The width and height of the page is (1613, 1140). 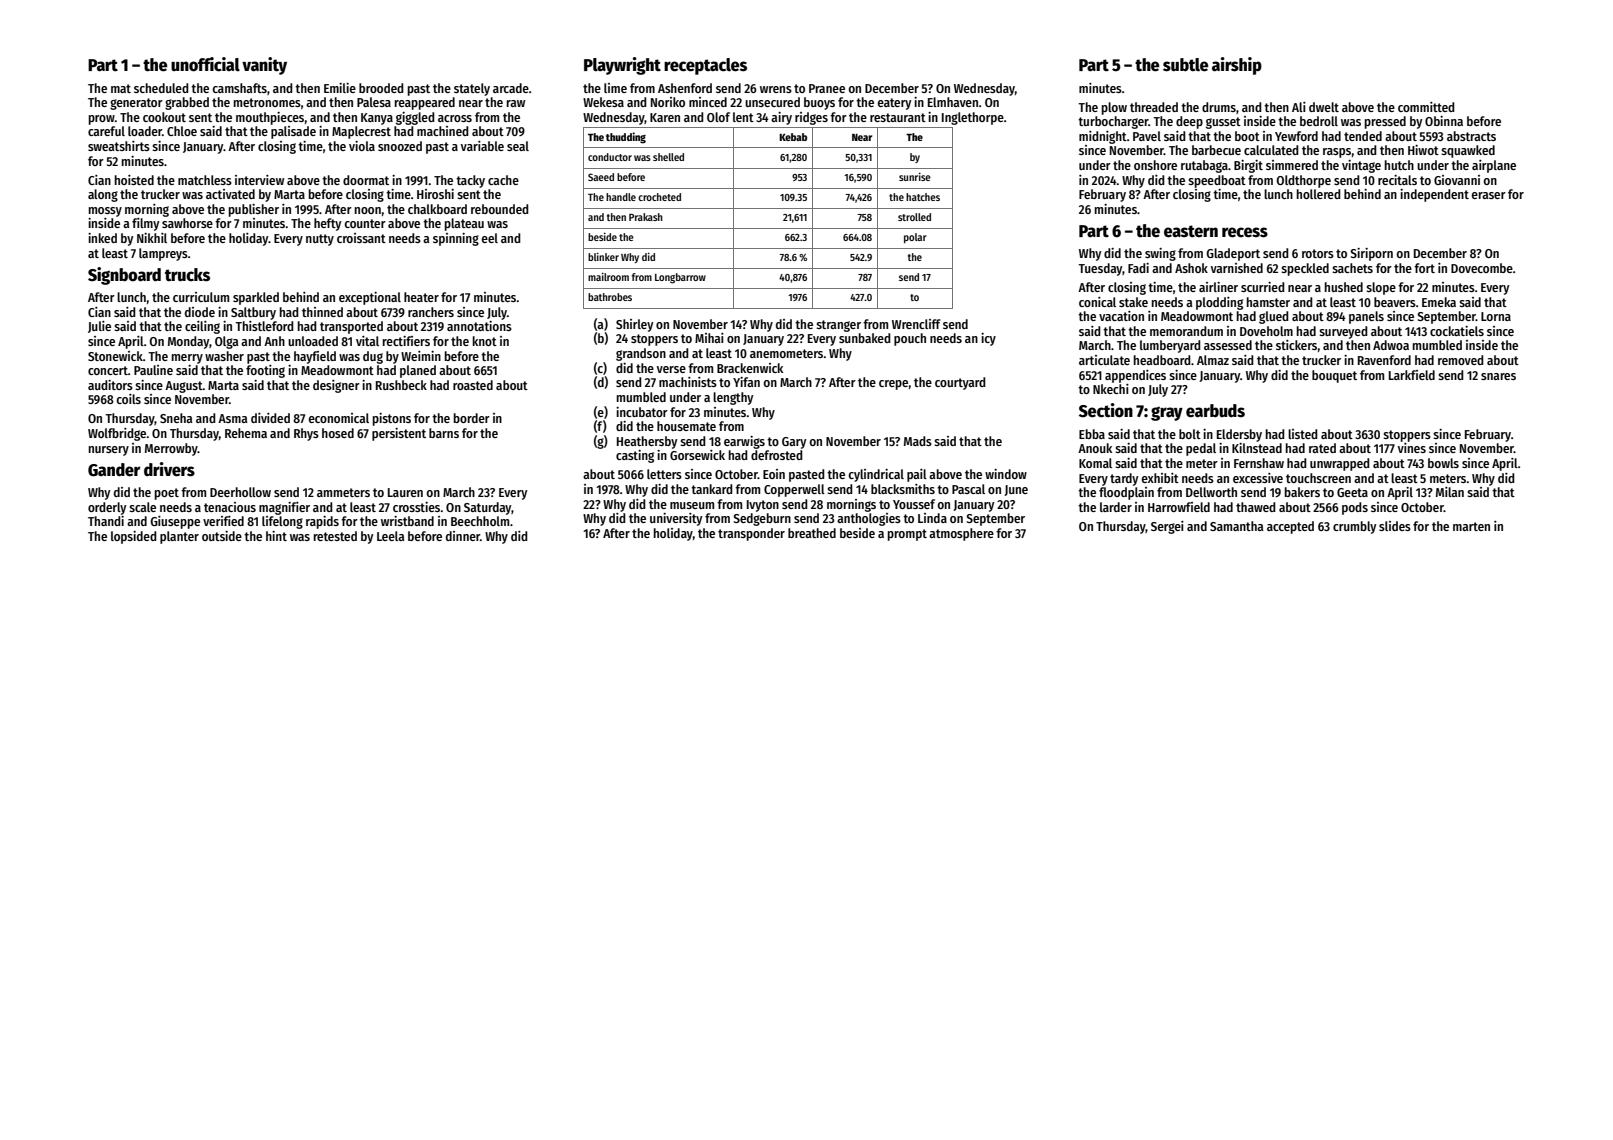 I want to click on committed, so click(x=1426, y=107).
